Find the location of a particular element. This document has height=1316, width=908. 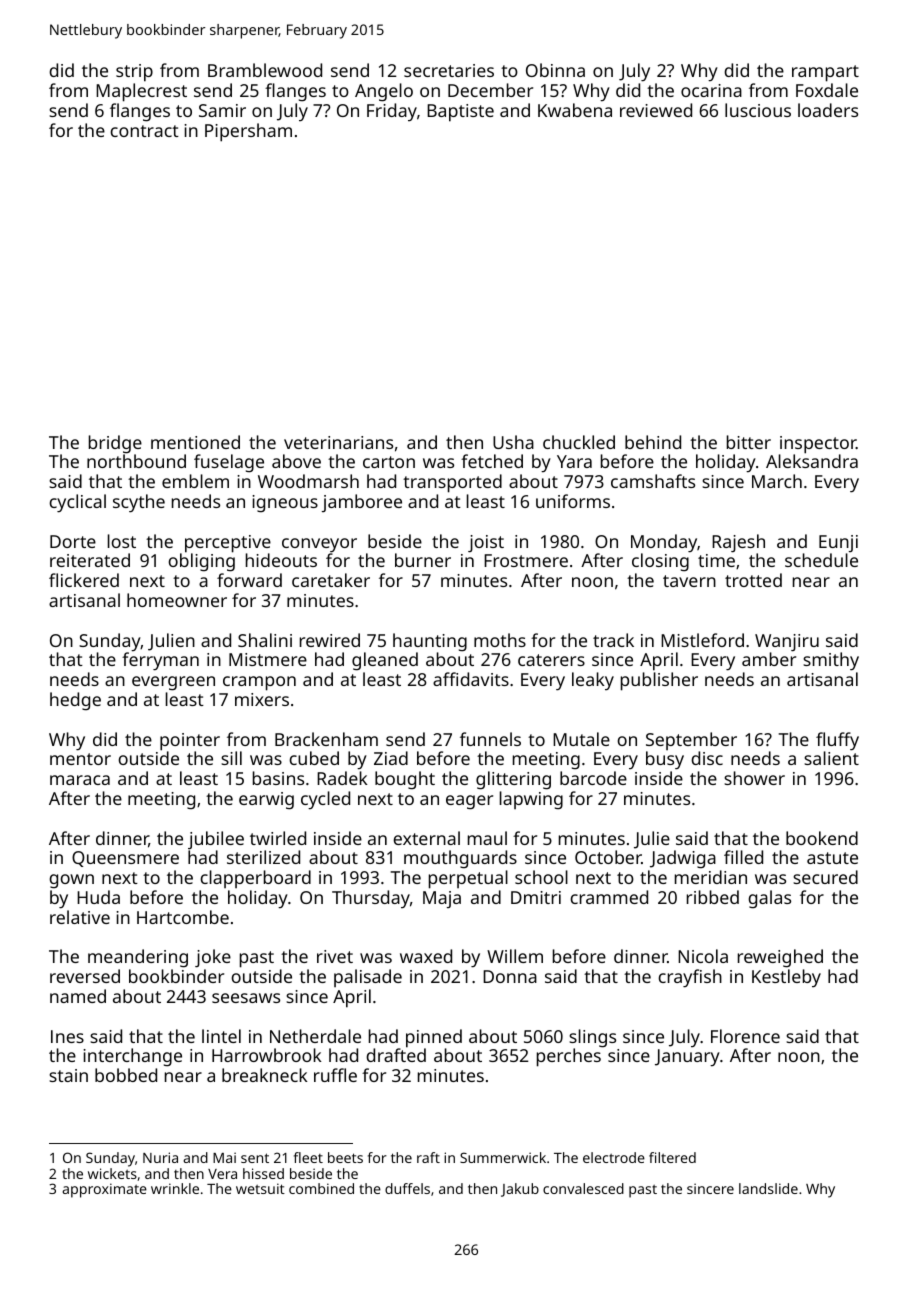

Bramblewood is located at coordinates (265, 70).
